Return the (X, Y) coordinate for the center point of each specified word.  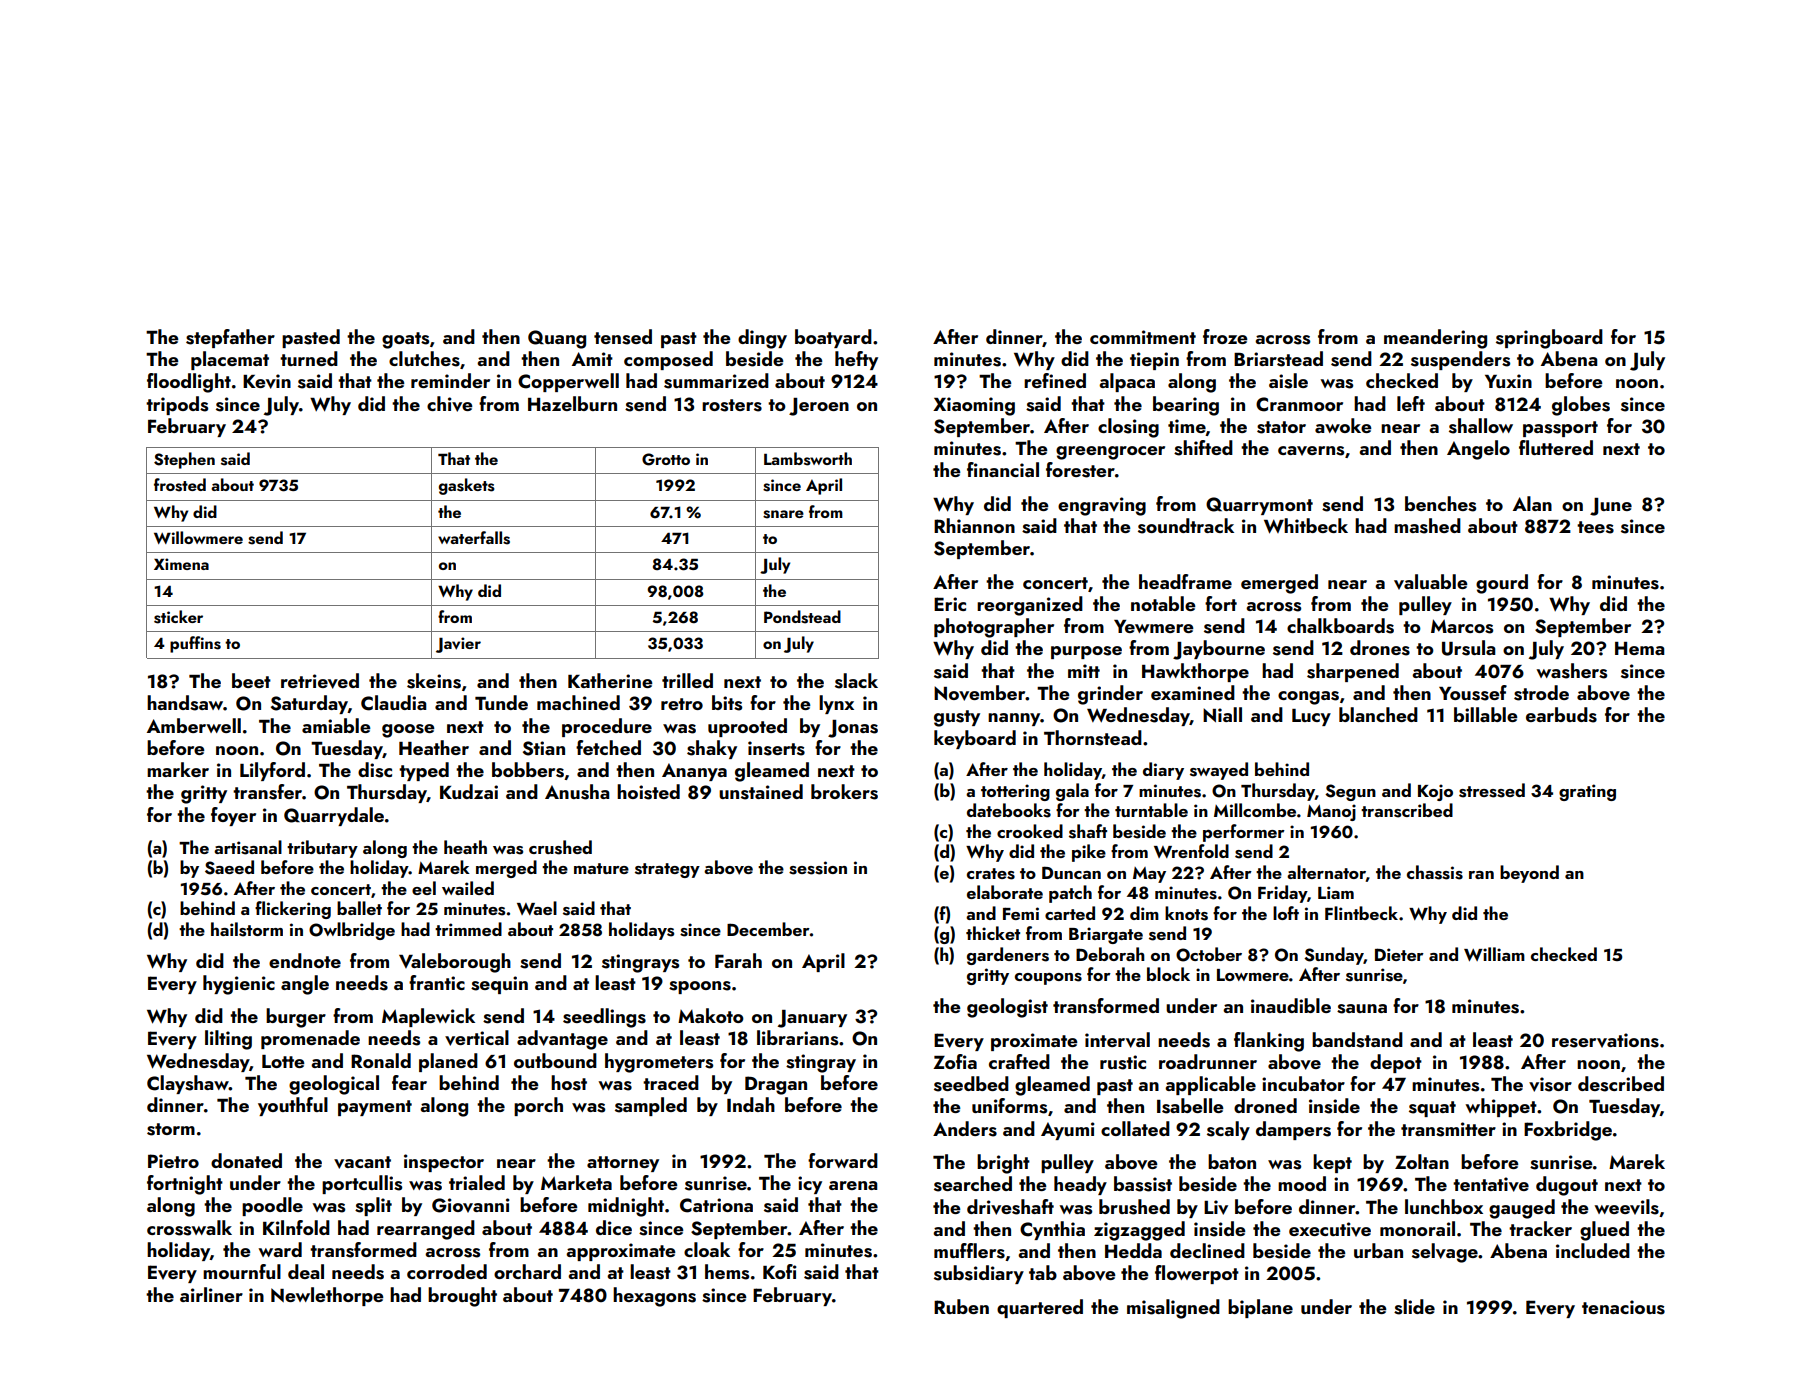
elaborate (1005, 892)
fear (409, 1082)
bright (1003, 1164)
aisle (1288, 381)
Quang (557, 339)
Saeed (229, 867)
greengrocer (1110, 453)
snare (783, 514)
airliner (211, 1294)
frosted (180, 485)
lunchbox (1444, 1206)
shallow (1481, 426)
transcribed (1407, 810)
